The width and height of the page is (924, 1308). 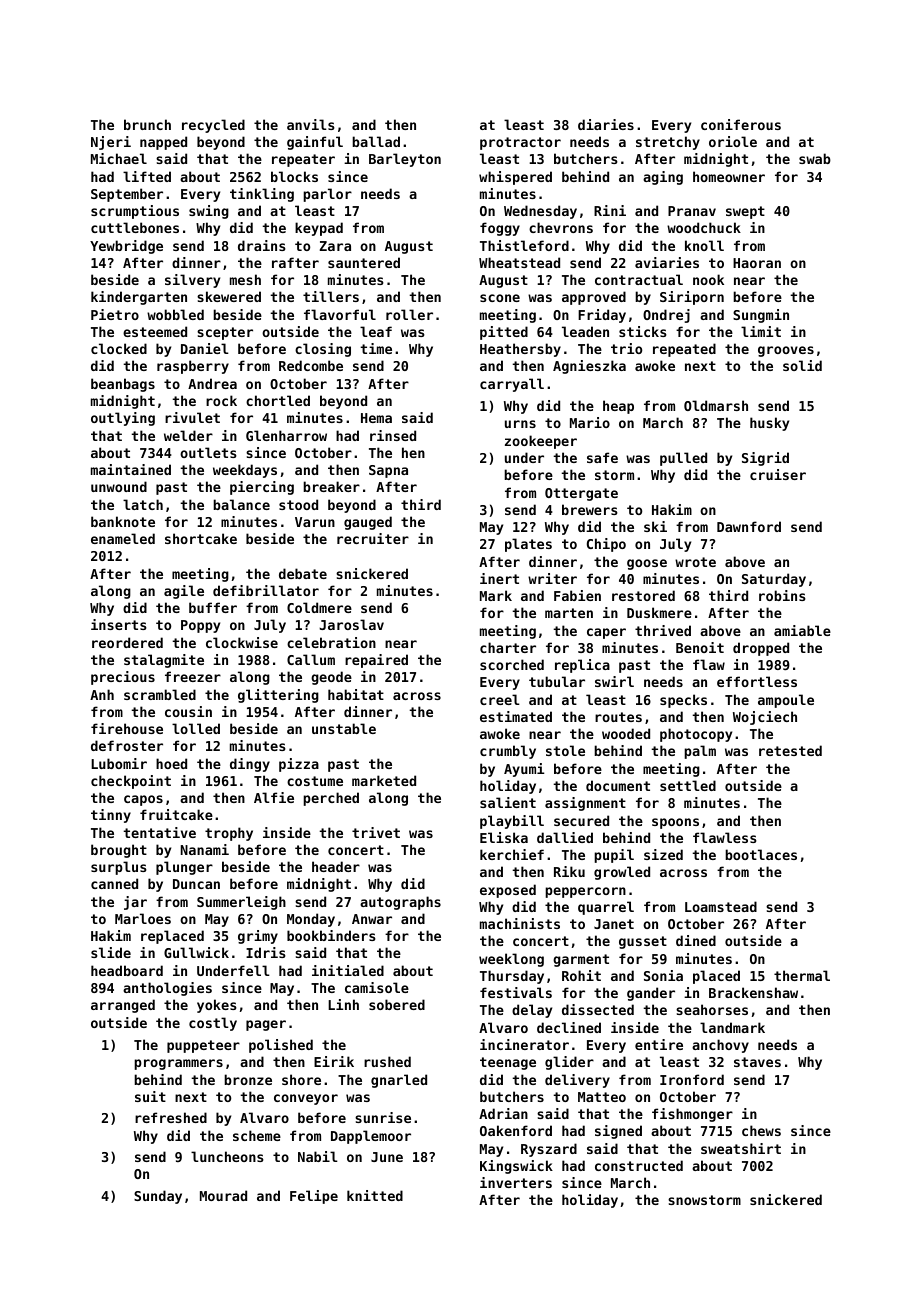 I want to click on incinerator, so click(x=524, y=1044).
